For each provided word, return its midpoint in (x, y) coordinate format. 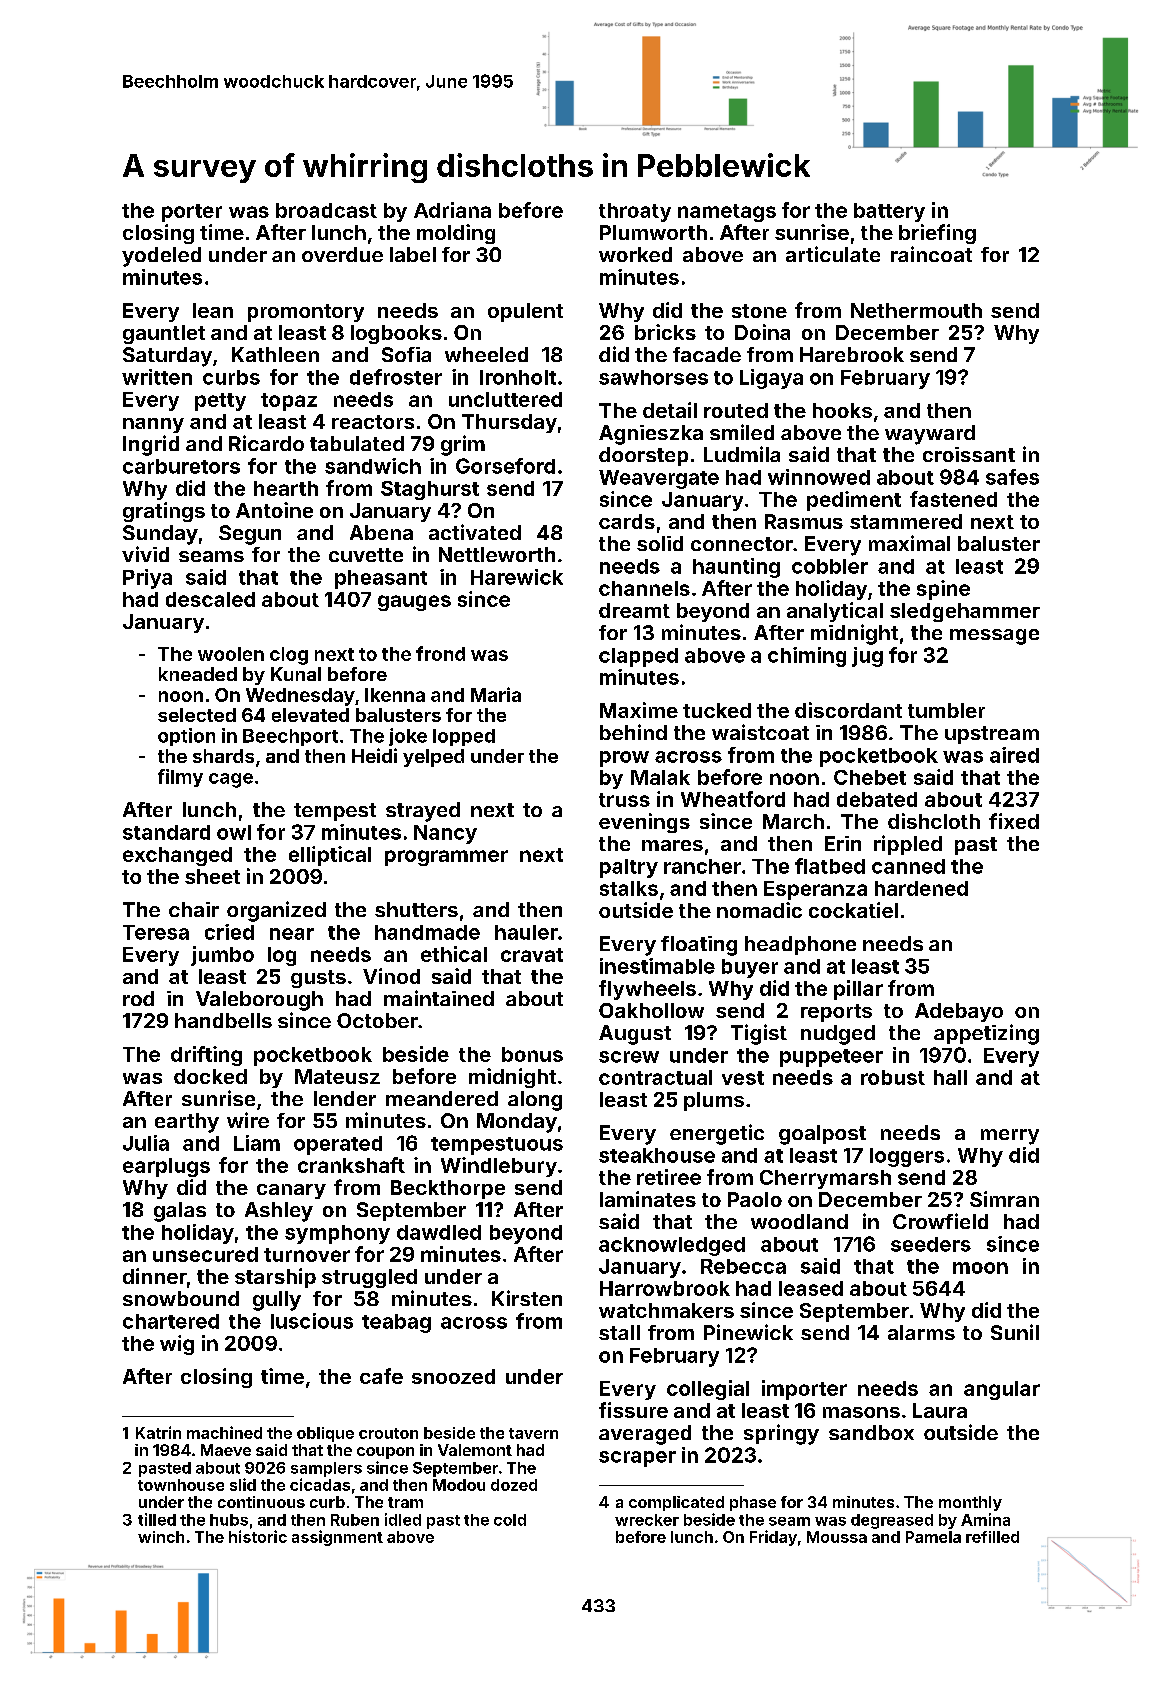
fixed (1014, 821)
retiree (669, 1177)
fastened (953, 499)
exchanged (177, 856)
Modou (459, 1485)
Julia (146, 1143)
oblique (325, 1434)
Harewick (517, 577)
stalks (629, 888)
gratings (164, 512)
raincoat (931, 254)
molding (456, 234)
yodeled (161, 257)
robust (893, 1077)
